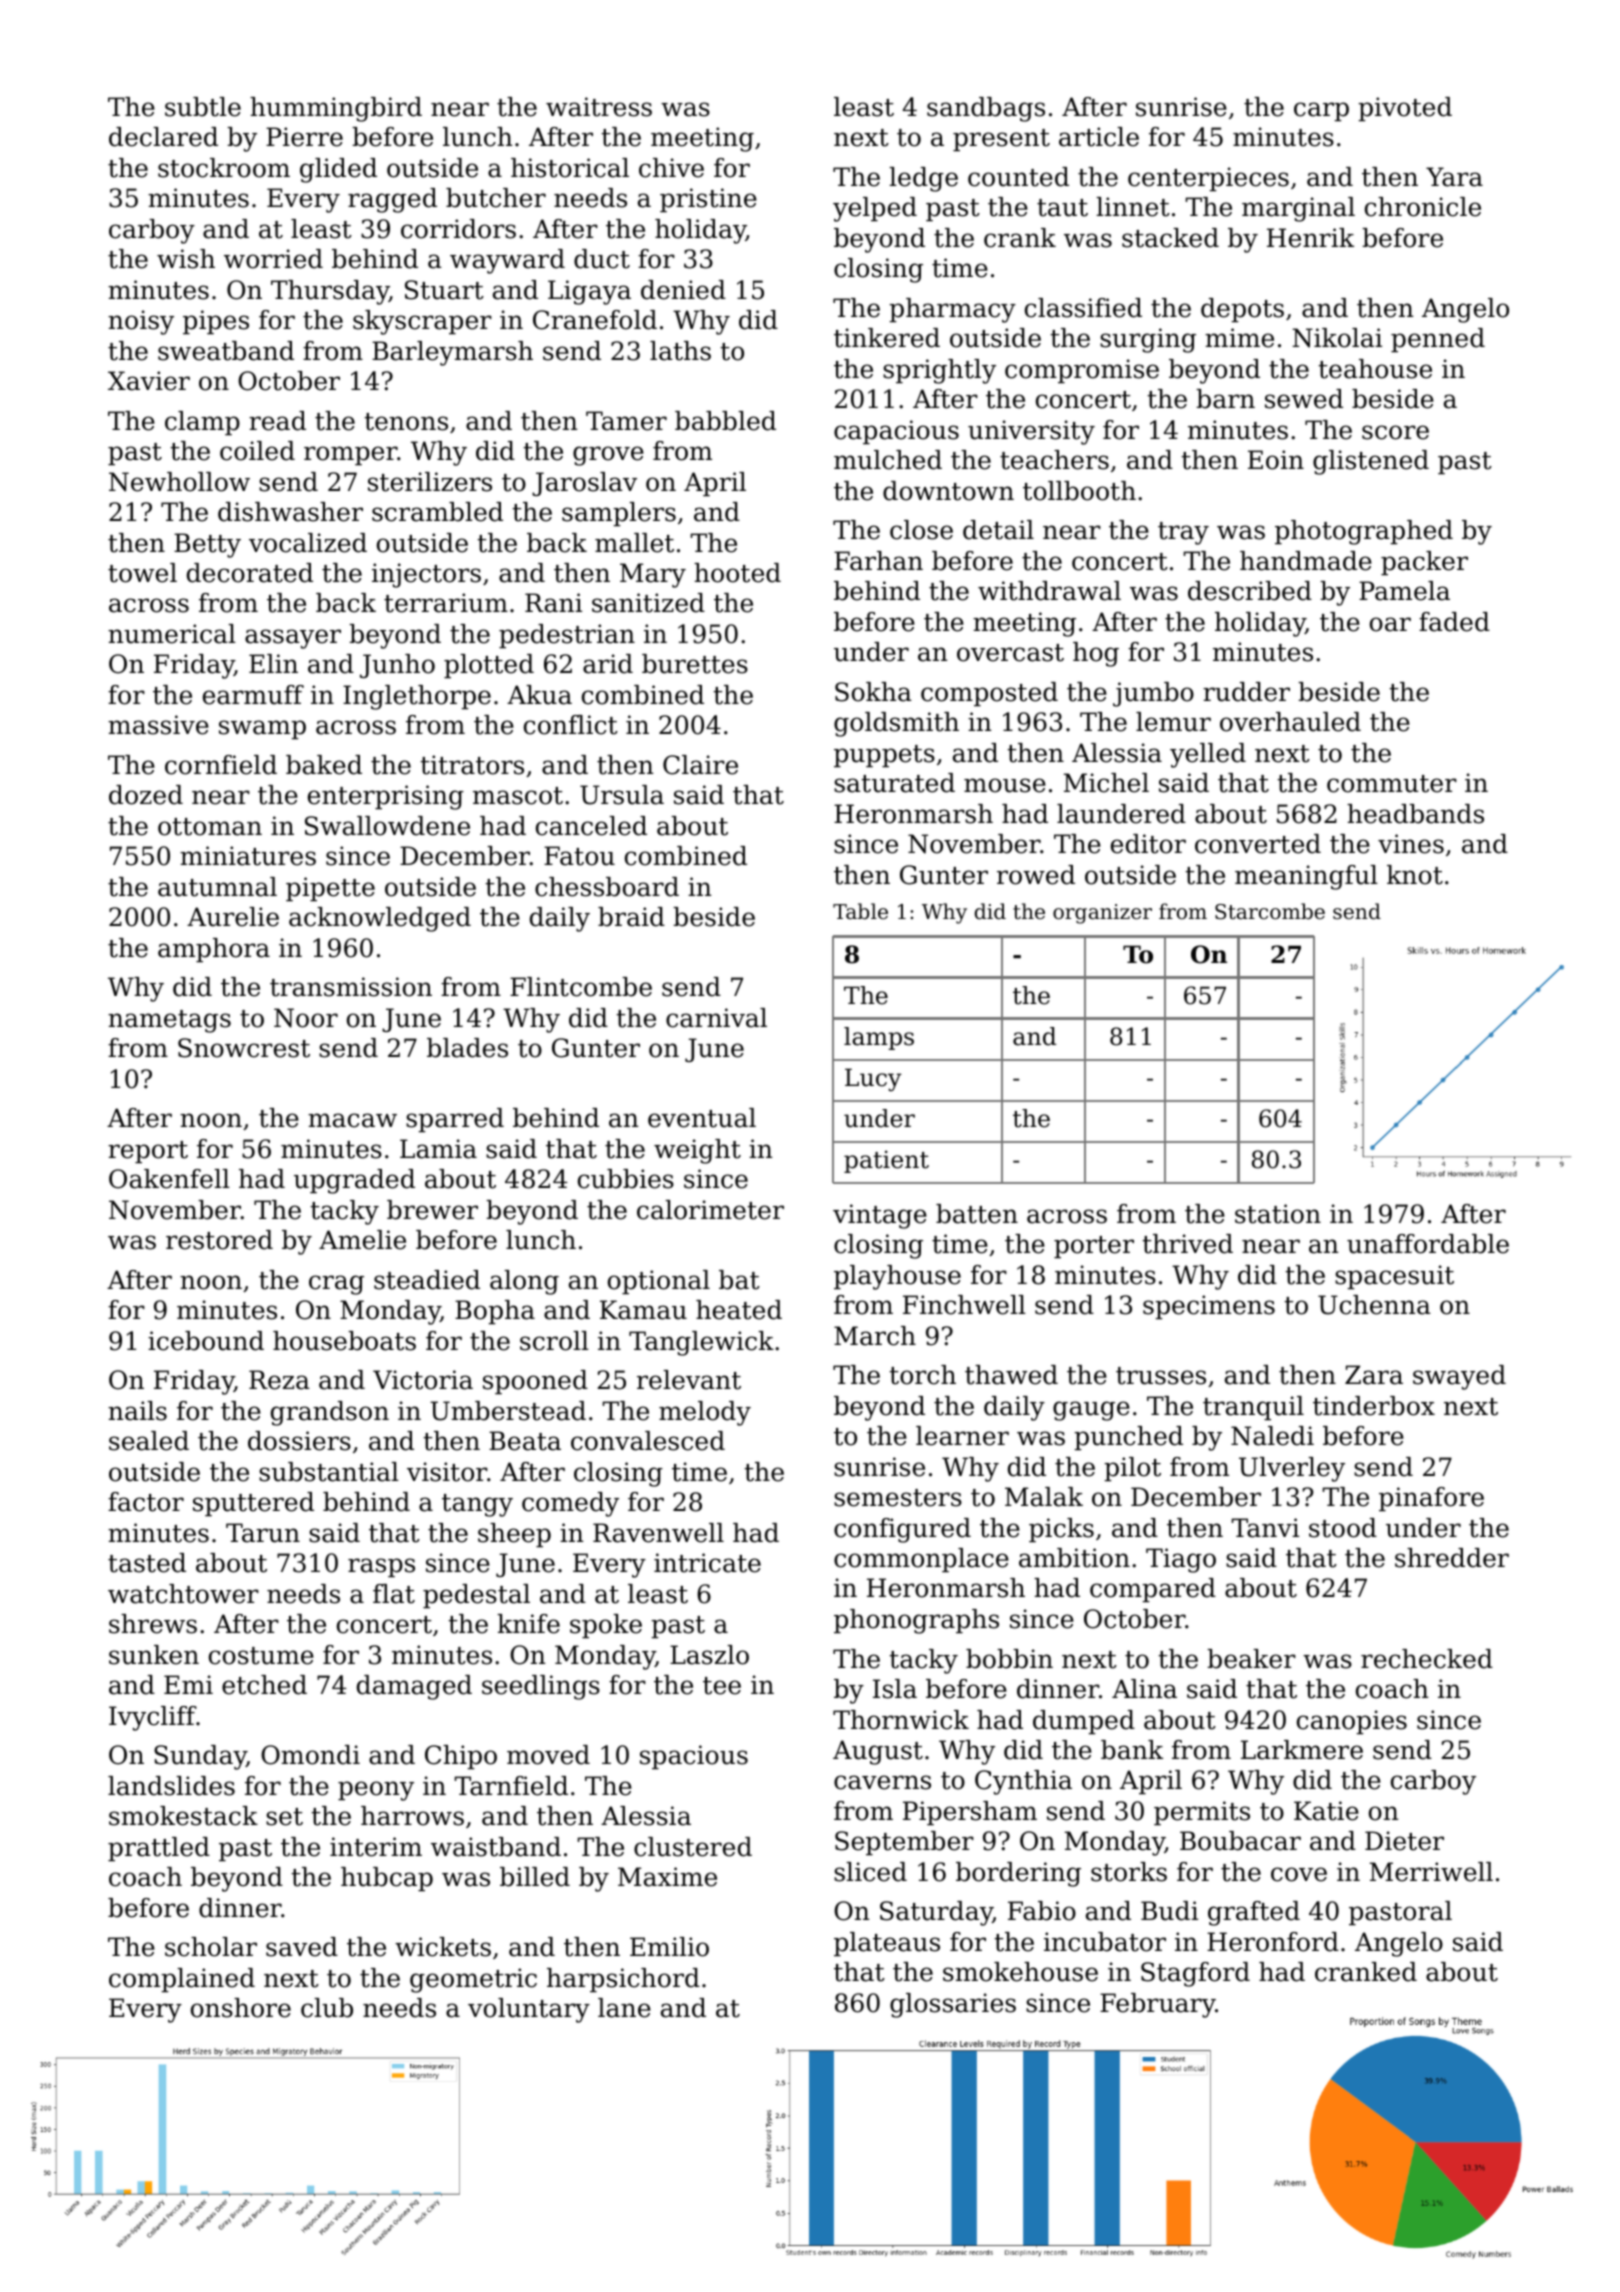 The image size is (1620, 2292). Describe the element at coordinates (634, 543) in the screenshot. I see `mallet` at that location.
